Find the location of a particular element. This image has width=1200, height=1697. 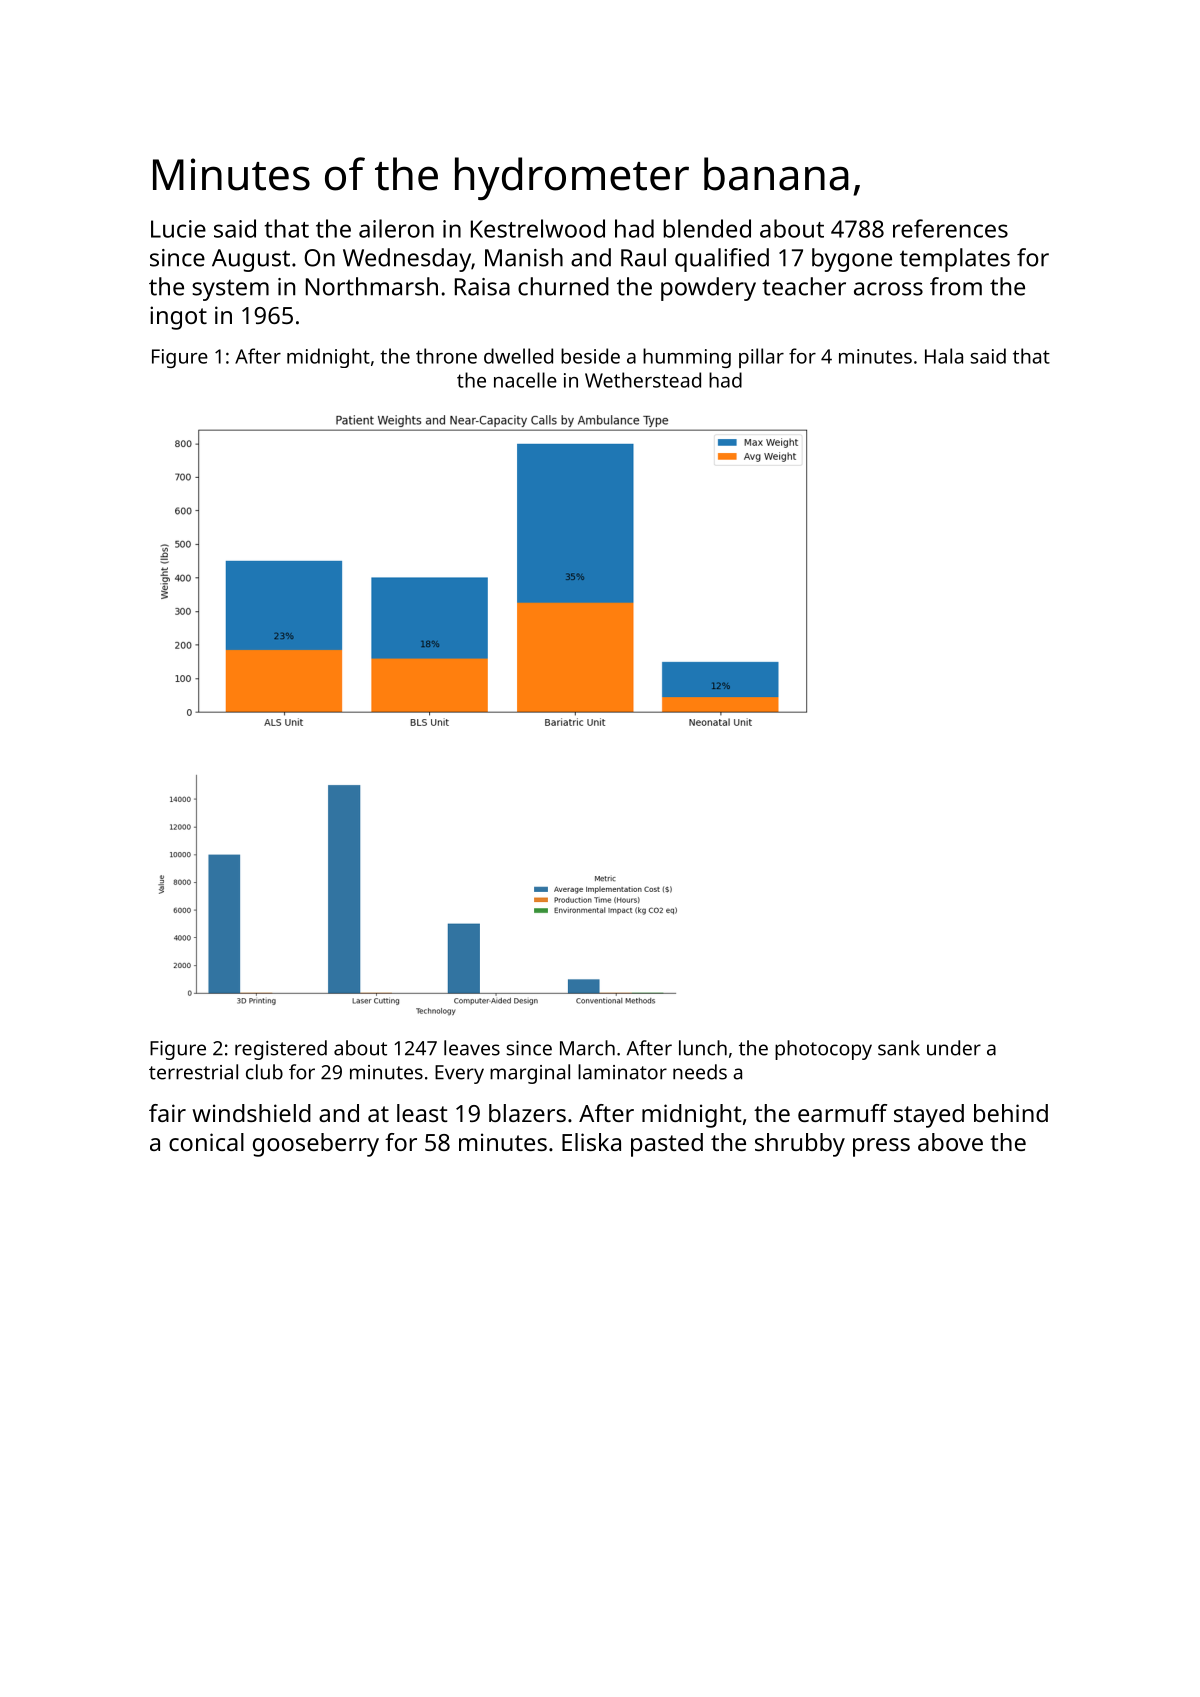

nacelle is located at coordinates (525, 380).
